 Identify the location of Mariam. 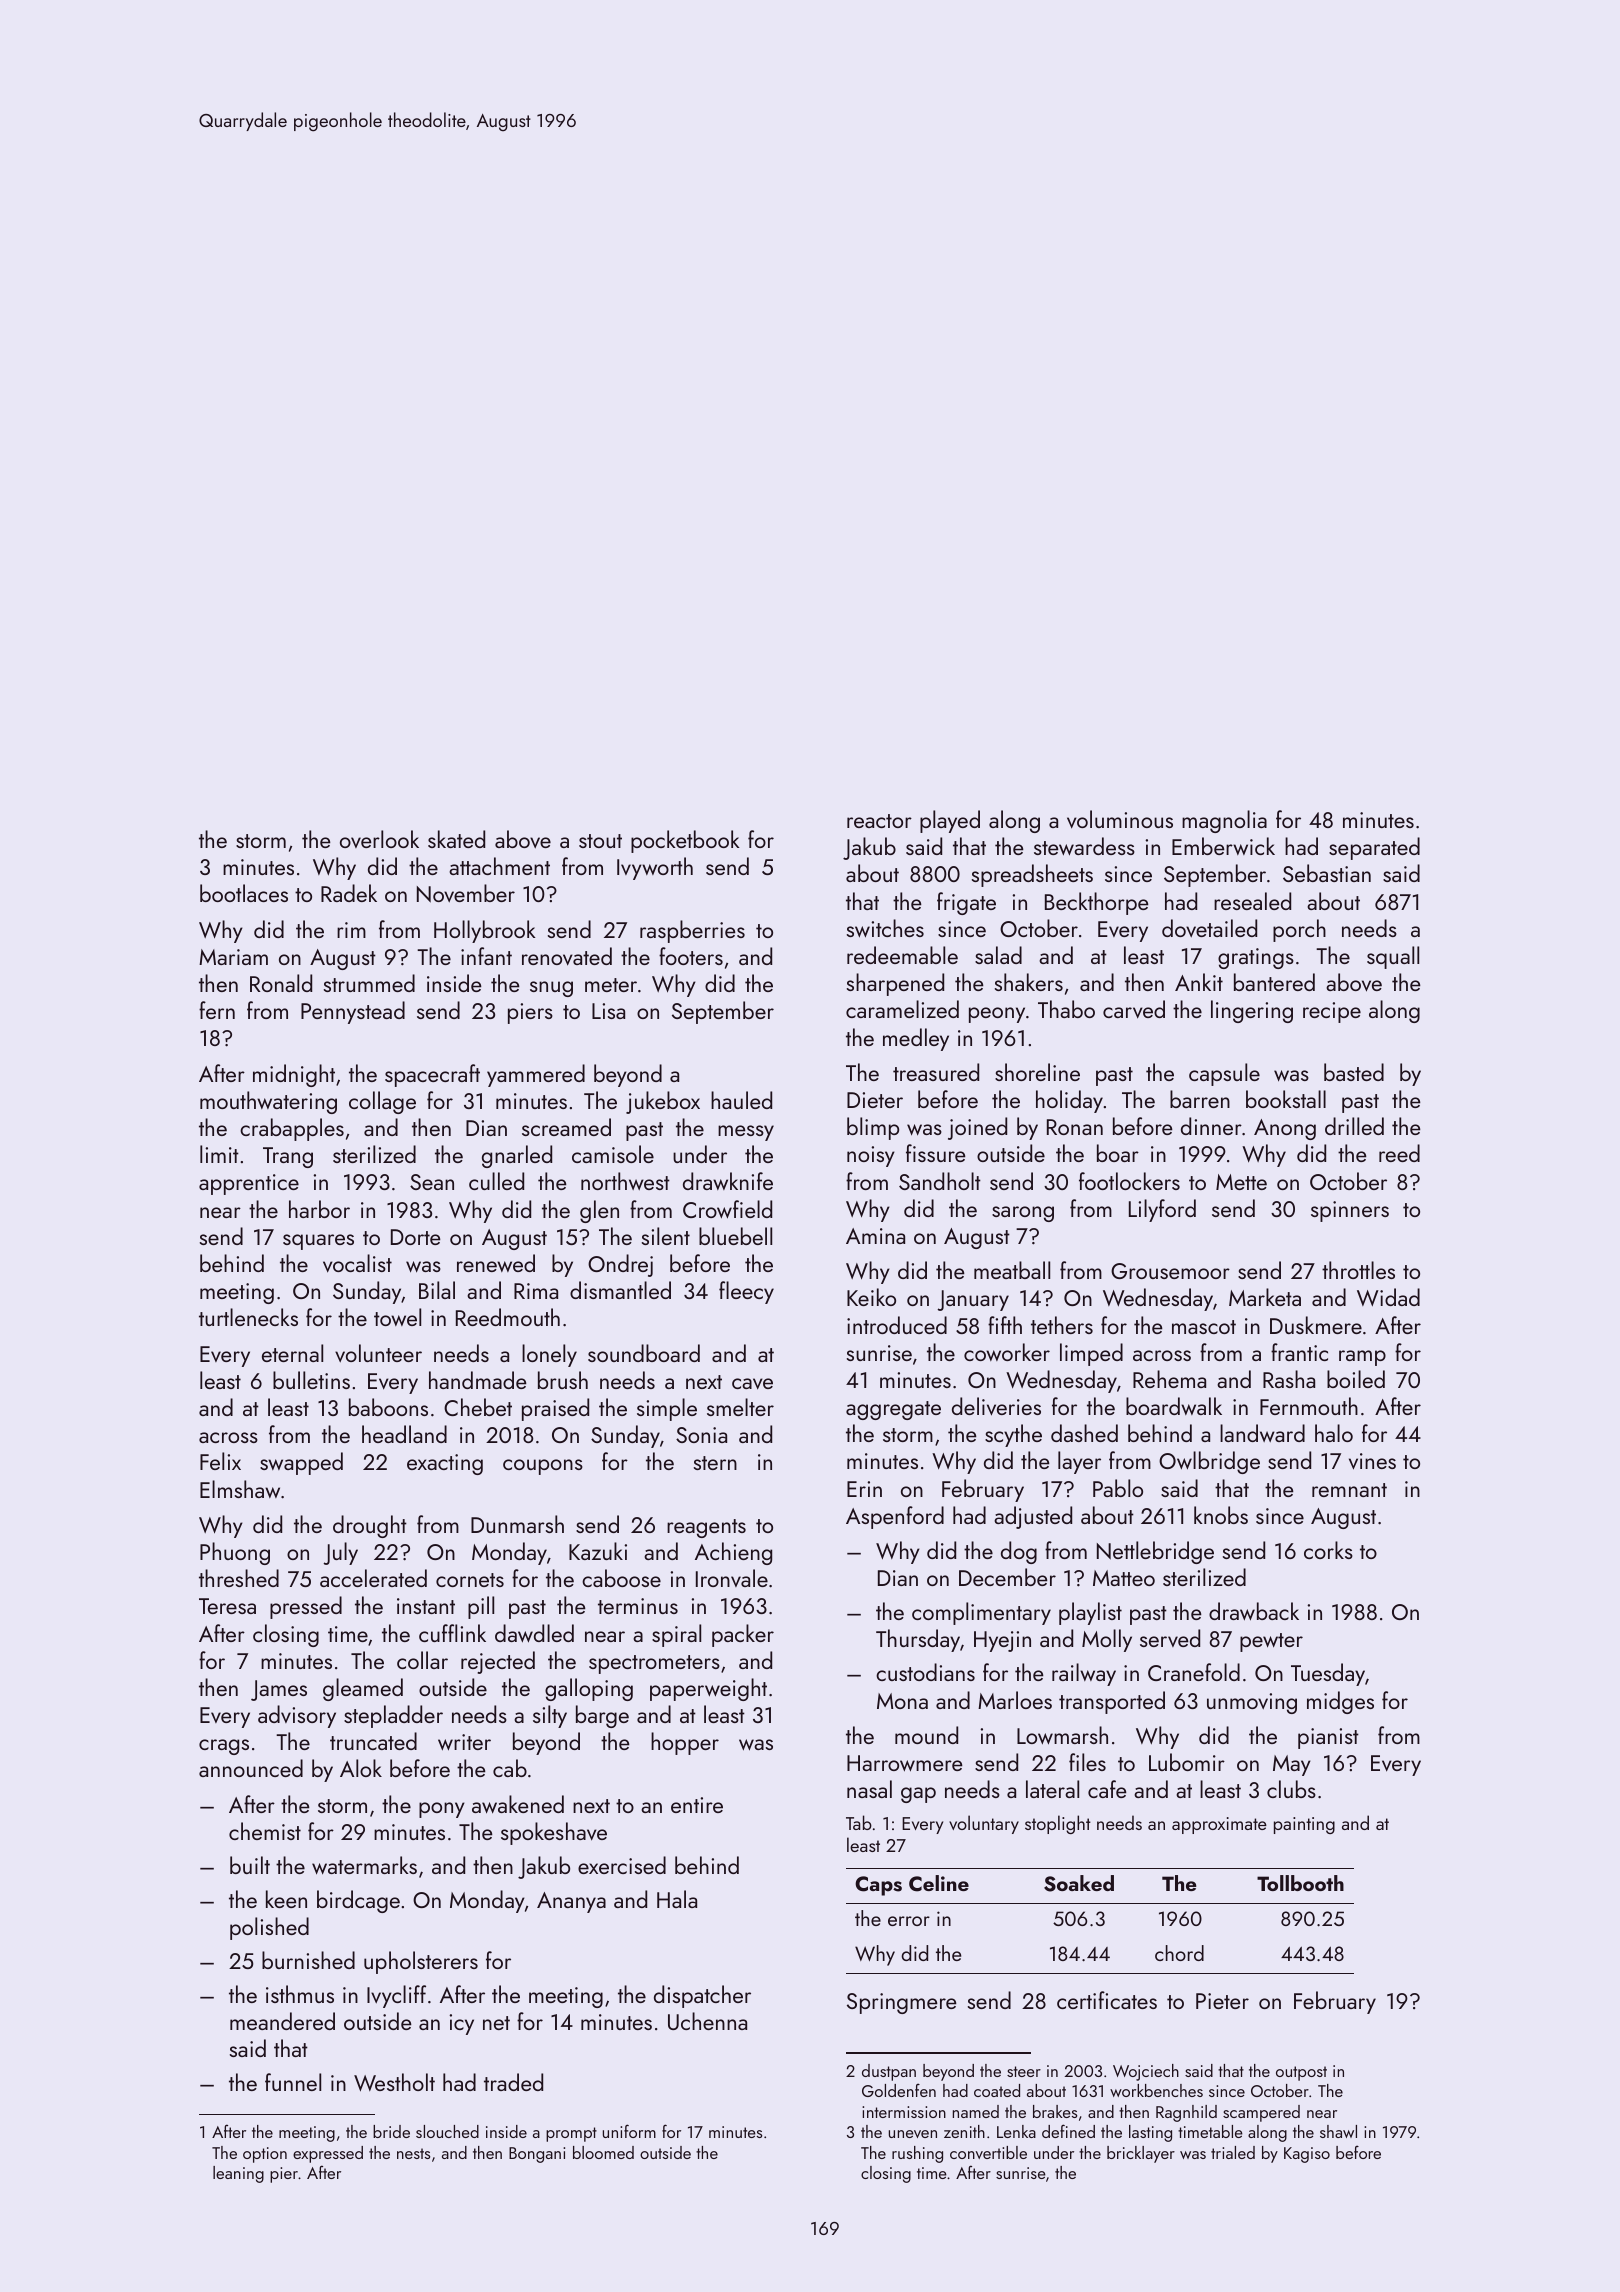
(233, 957).
